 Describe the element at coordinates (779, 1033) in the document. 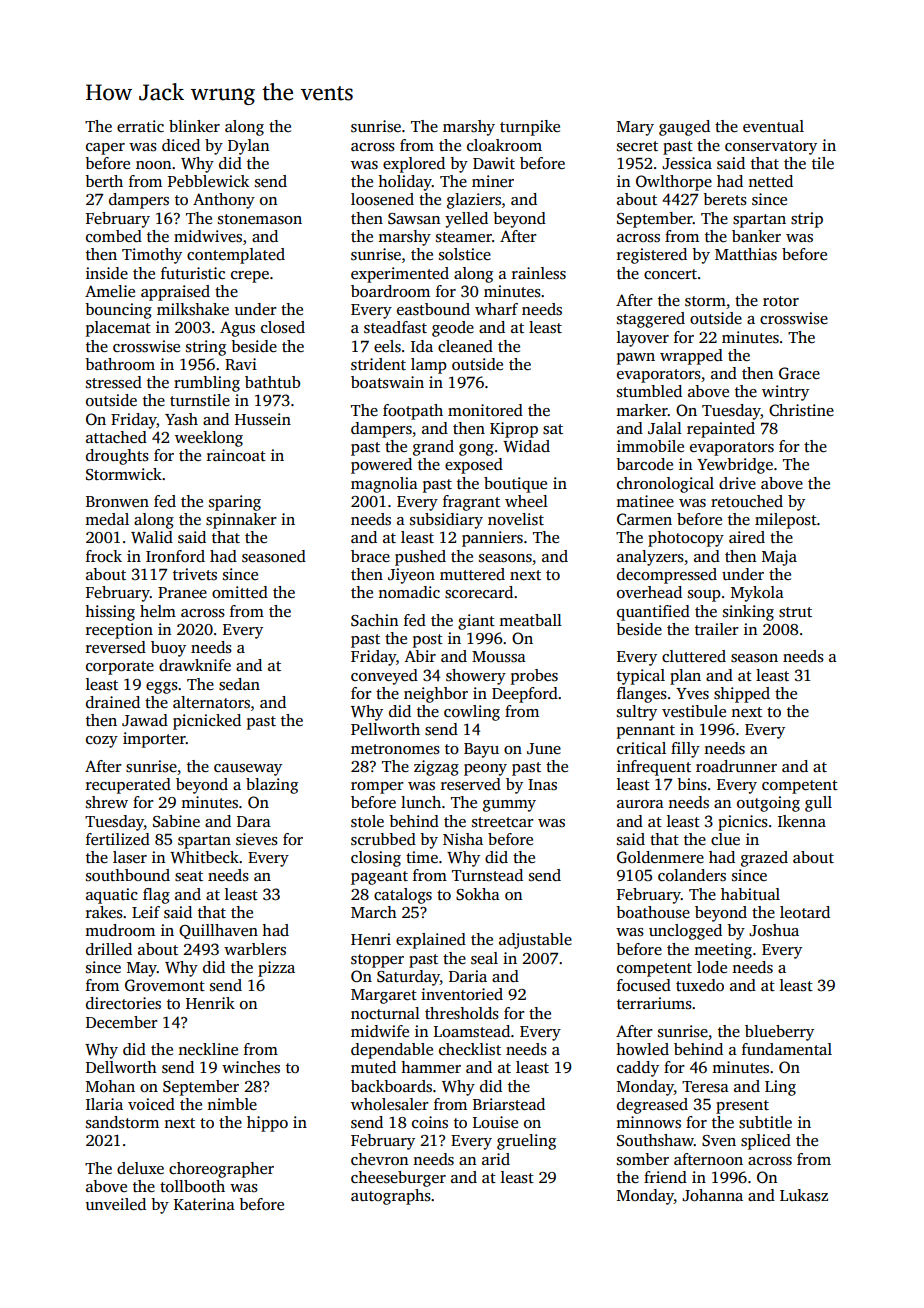

I see `blueberry` at that location.
